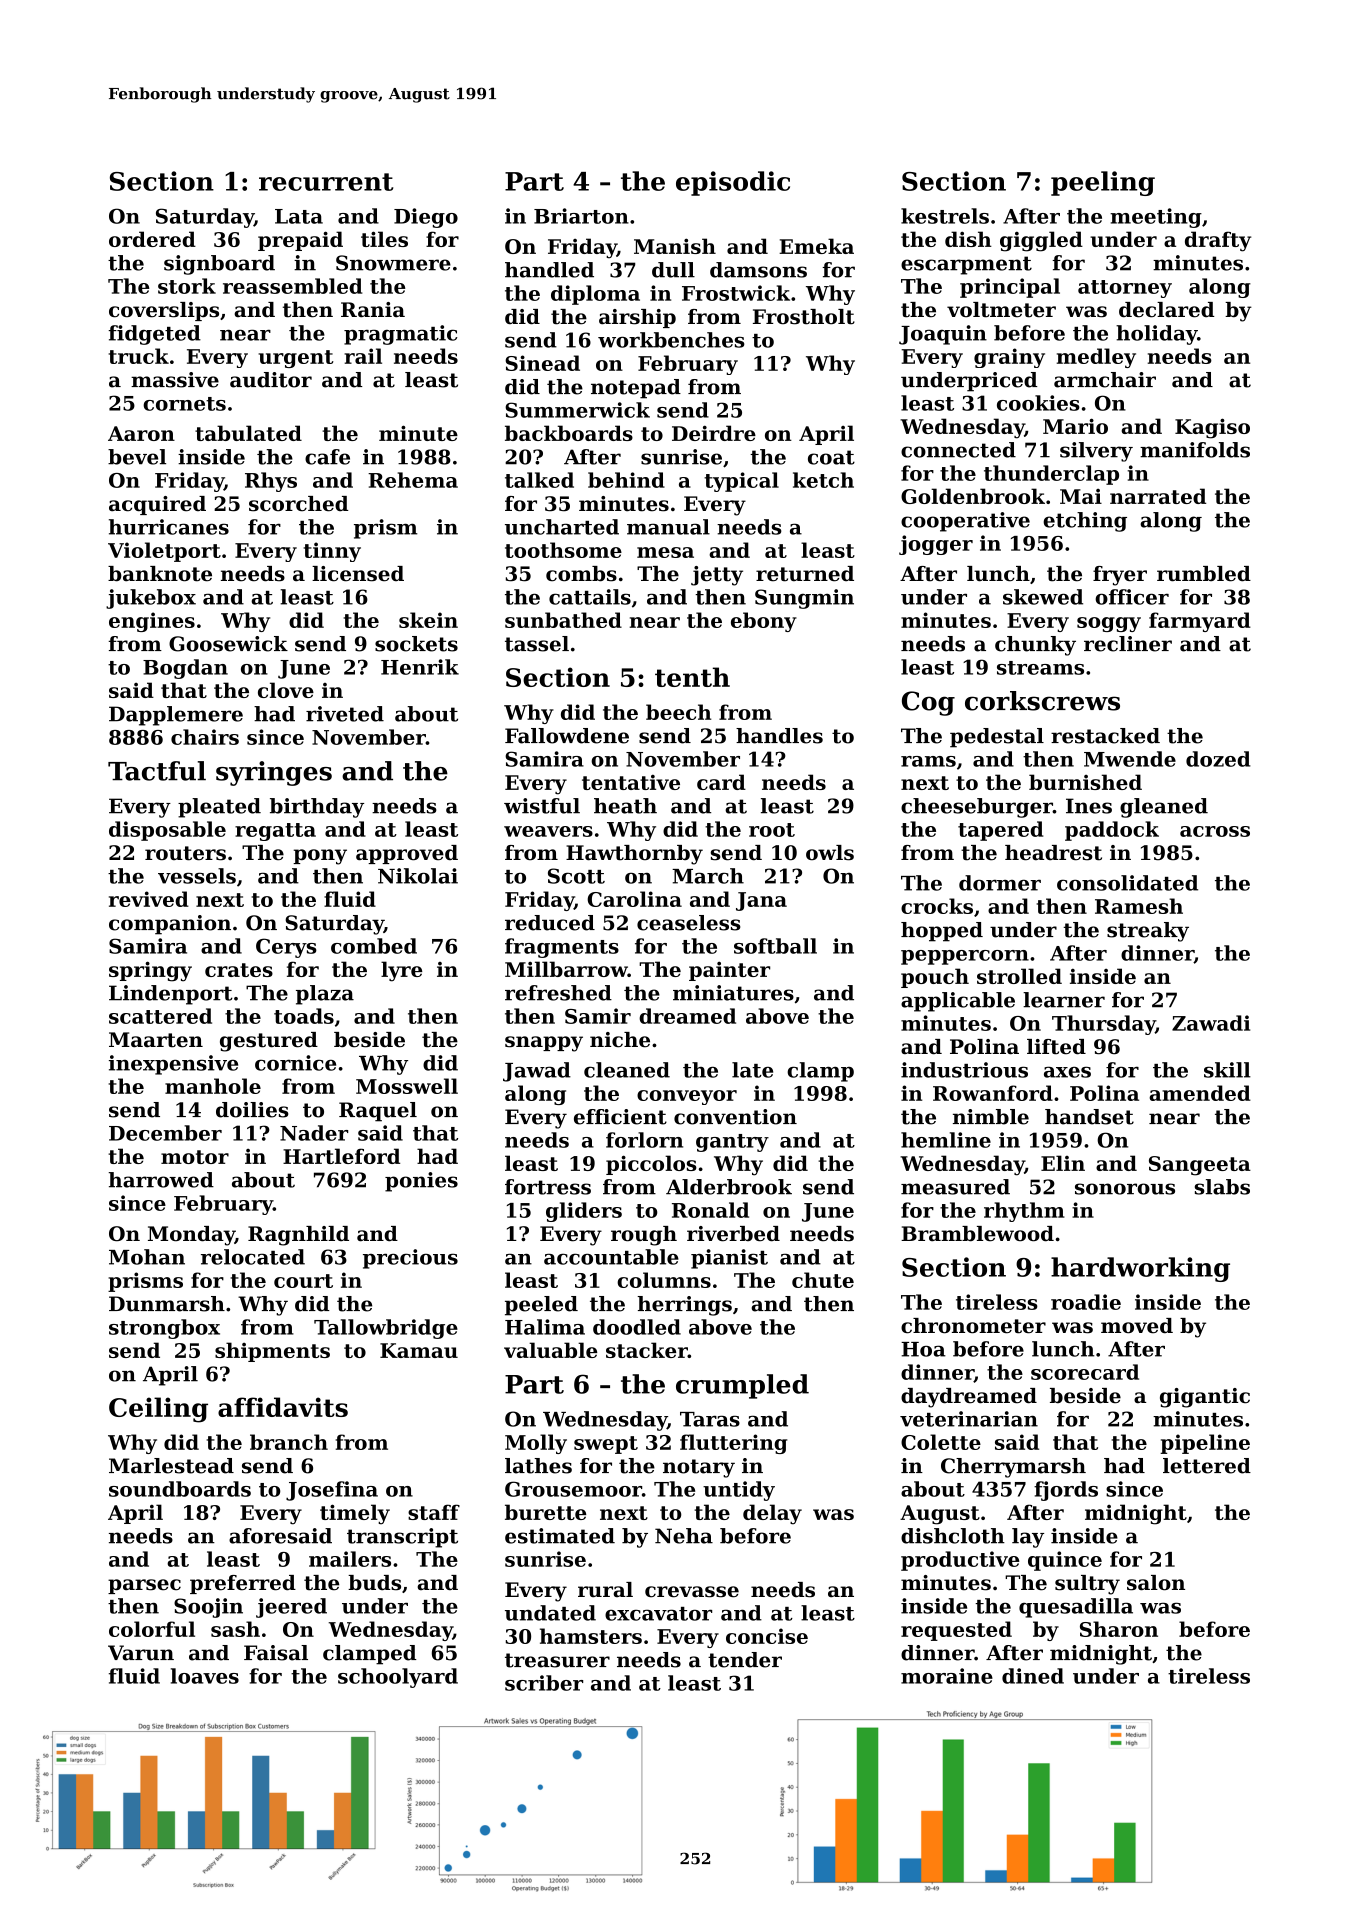  What do you see at coordinates (823, 1280) in the image?
I see `chute` at bounding box center [823, 1280].
